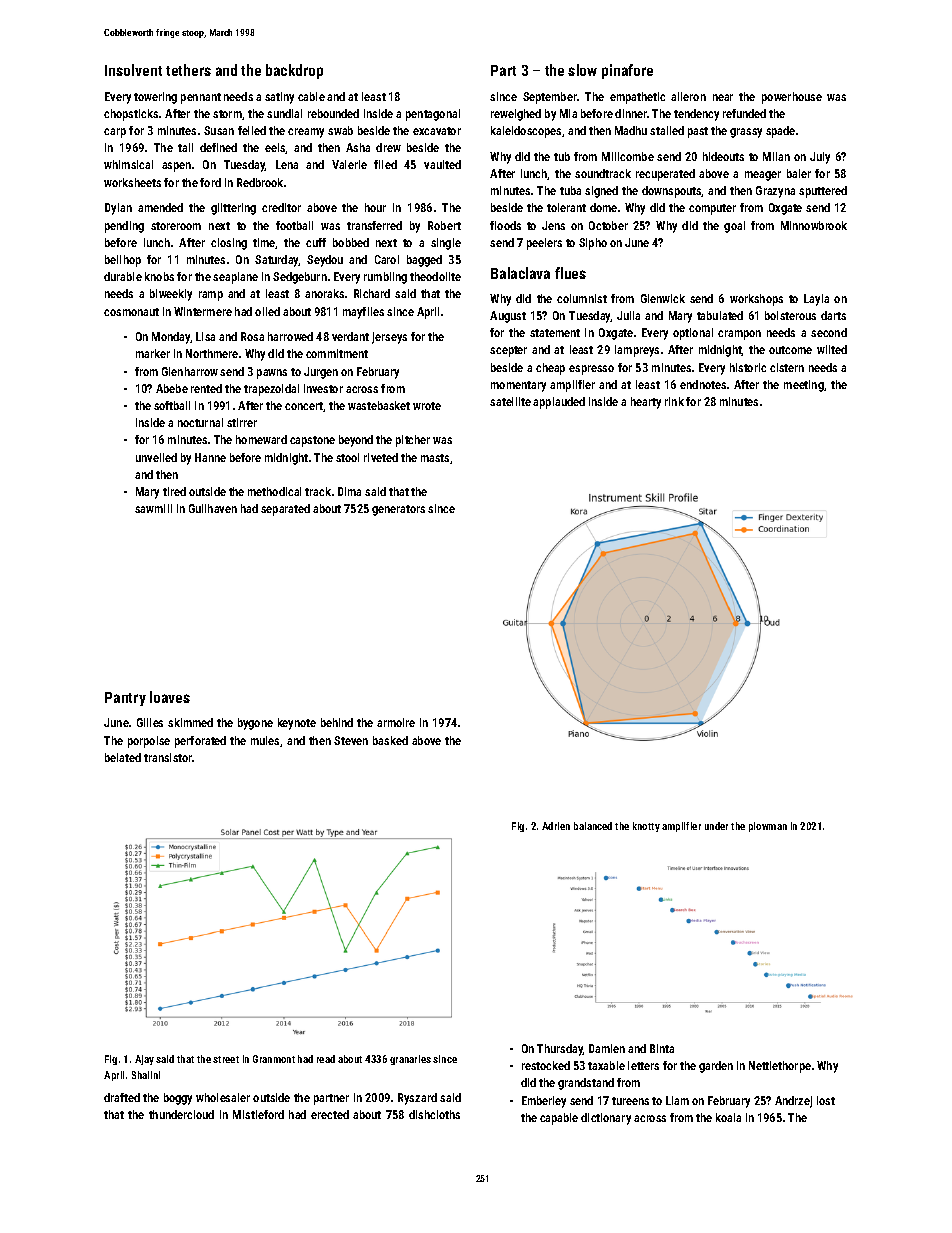 The image size is (952, 1233). Describe the element at coordinates (646, 827) in the screenshot. I see `knotty` at that location.
